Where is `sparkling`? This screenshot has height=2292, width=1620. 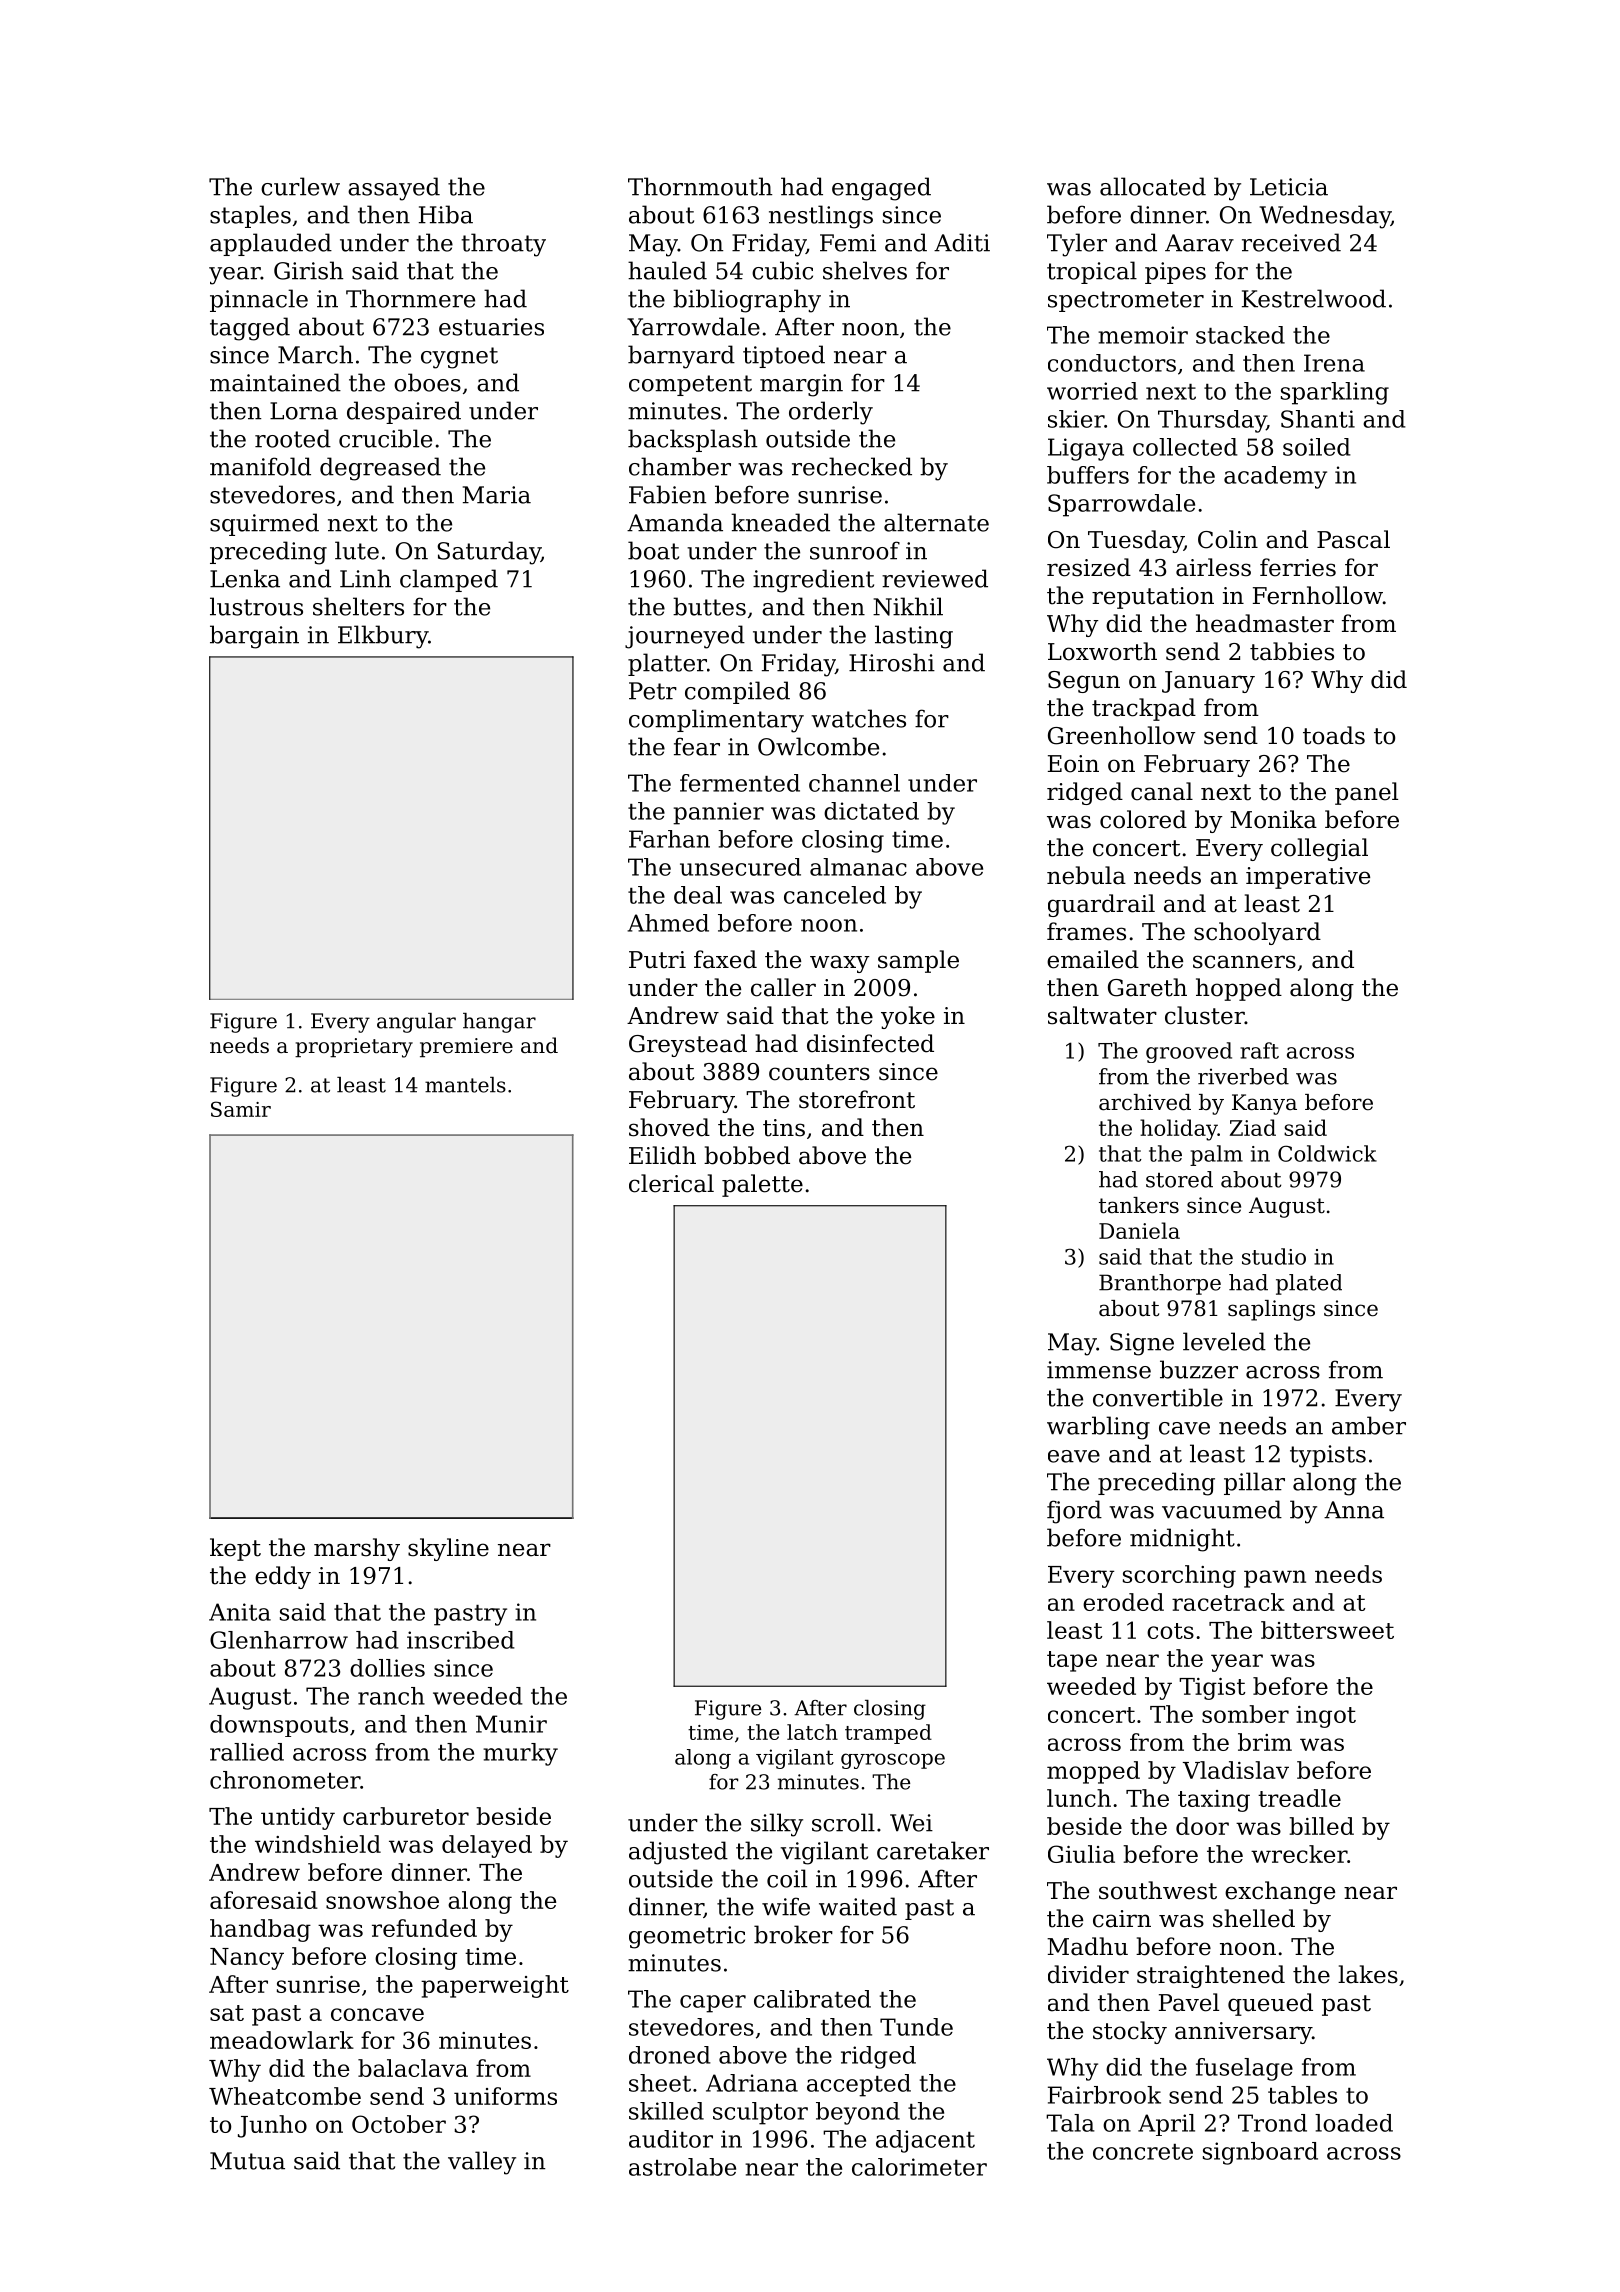
sparkling is located at coordinates (1335, 393).
